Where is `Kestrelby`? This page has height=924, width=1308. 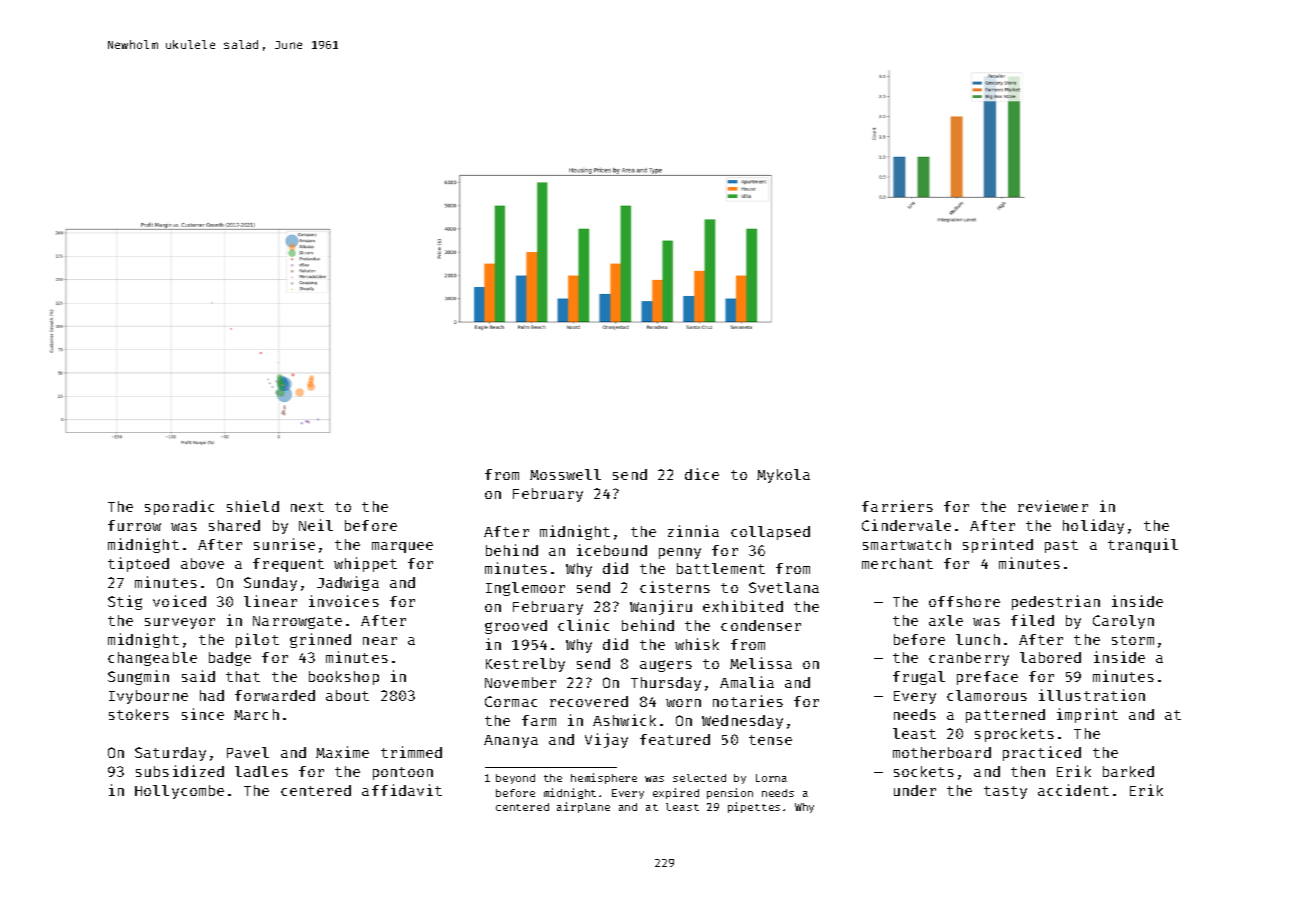 Kestrelby is located at coordinates (525, 665).
